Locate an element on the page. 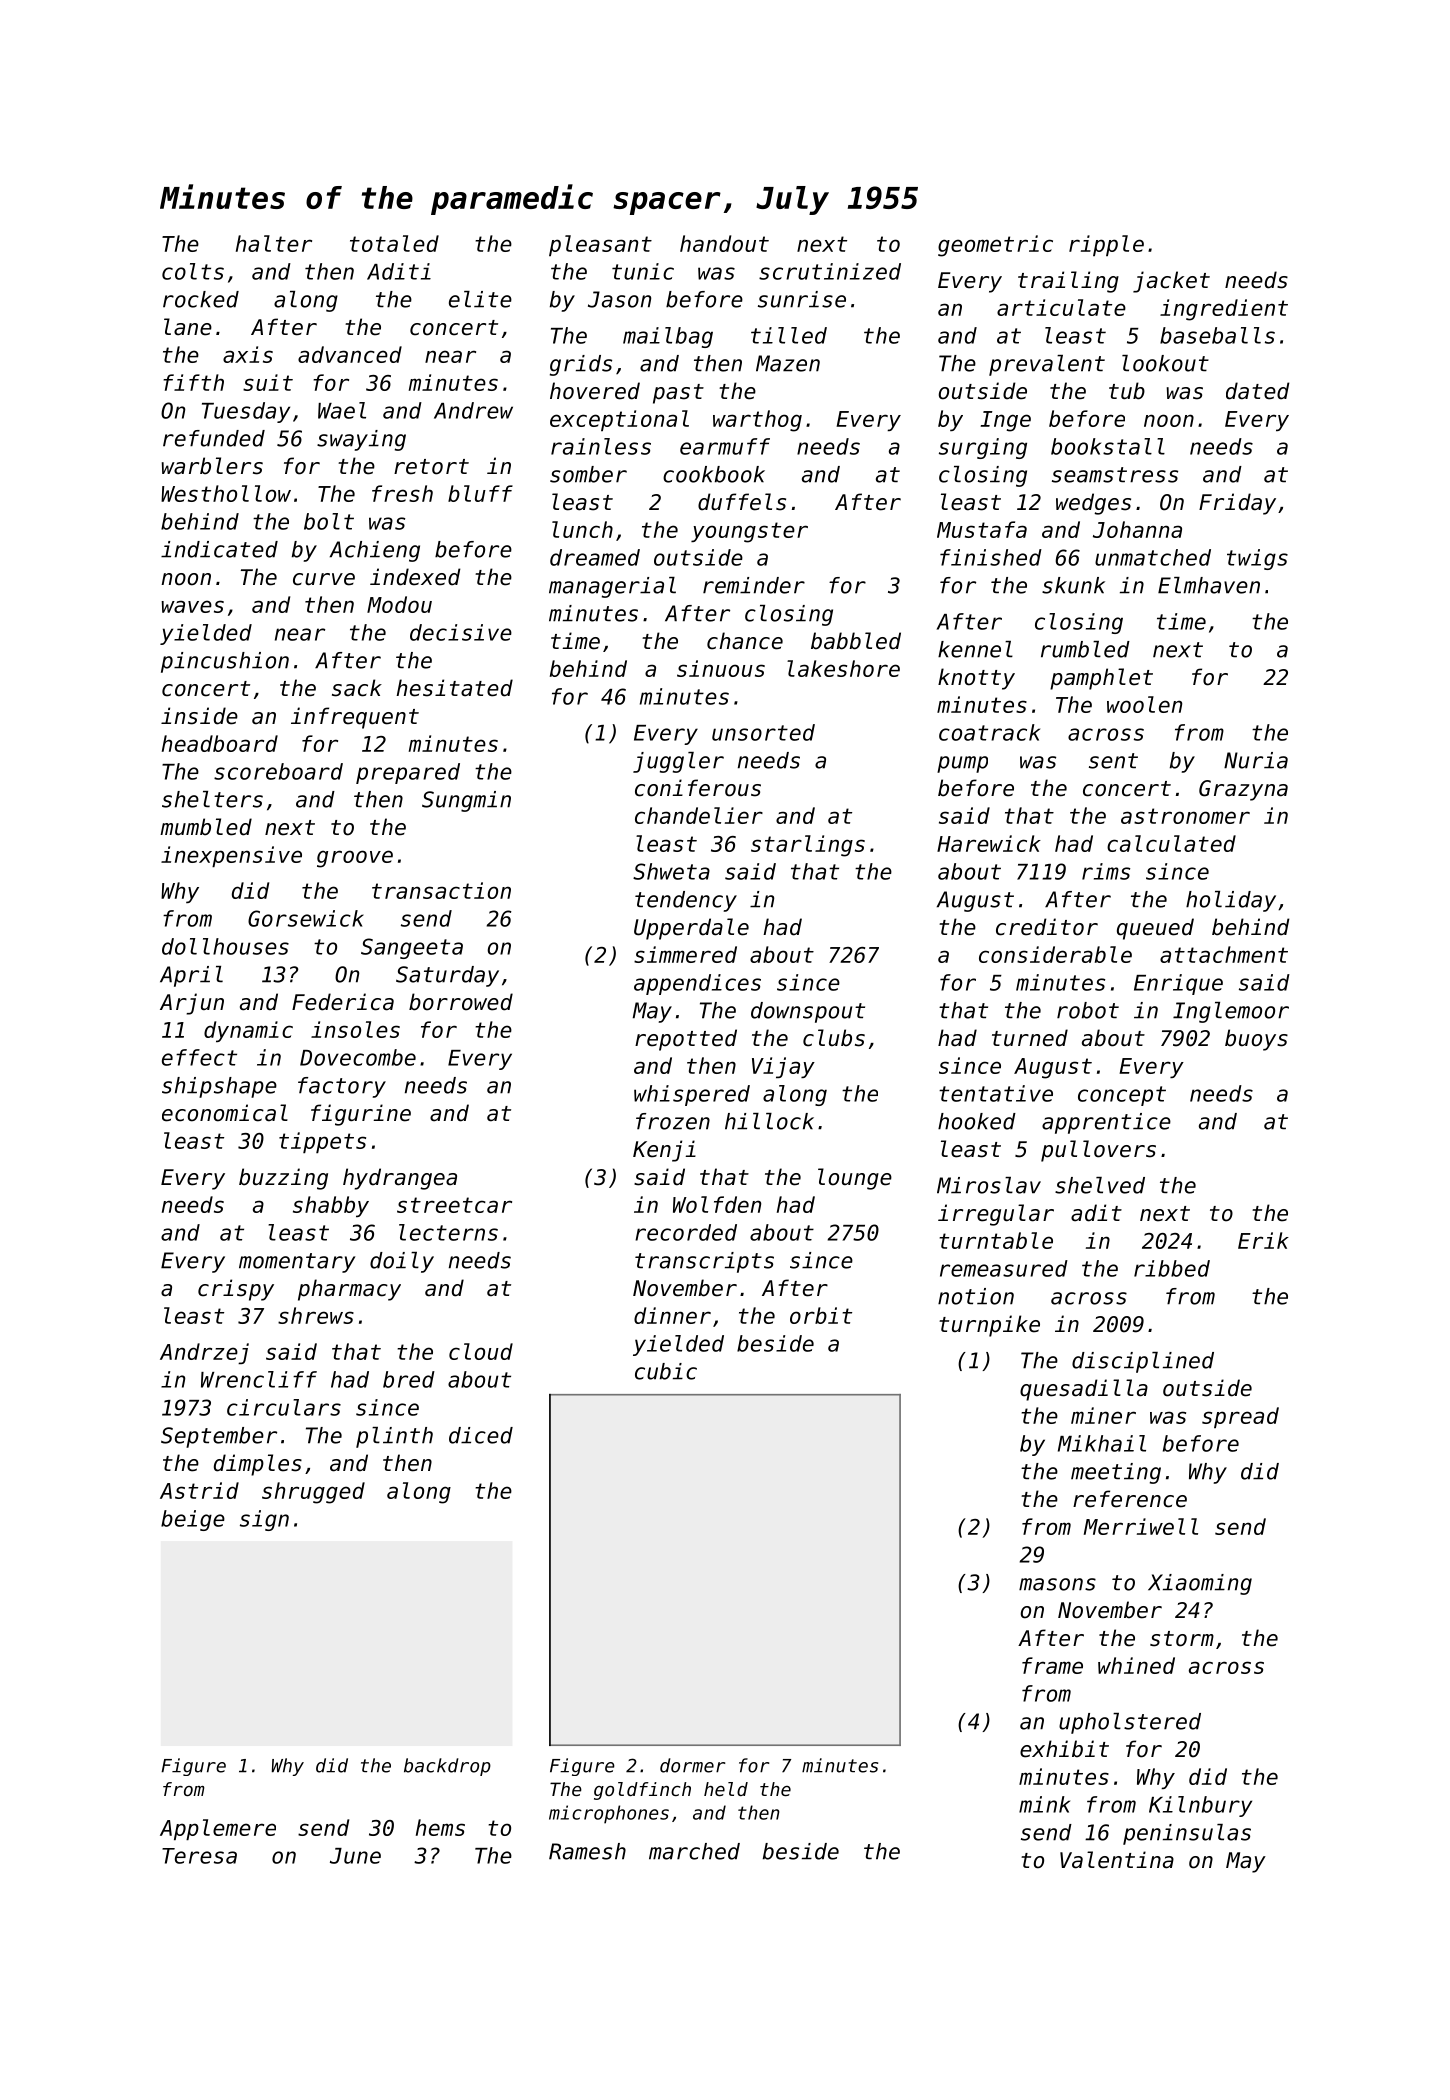  fifth is located at coordinates (193, 382).
